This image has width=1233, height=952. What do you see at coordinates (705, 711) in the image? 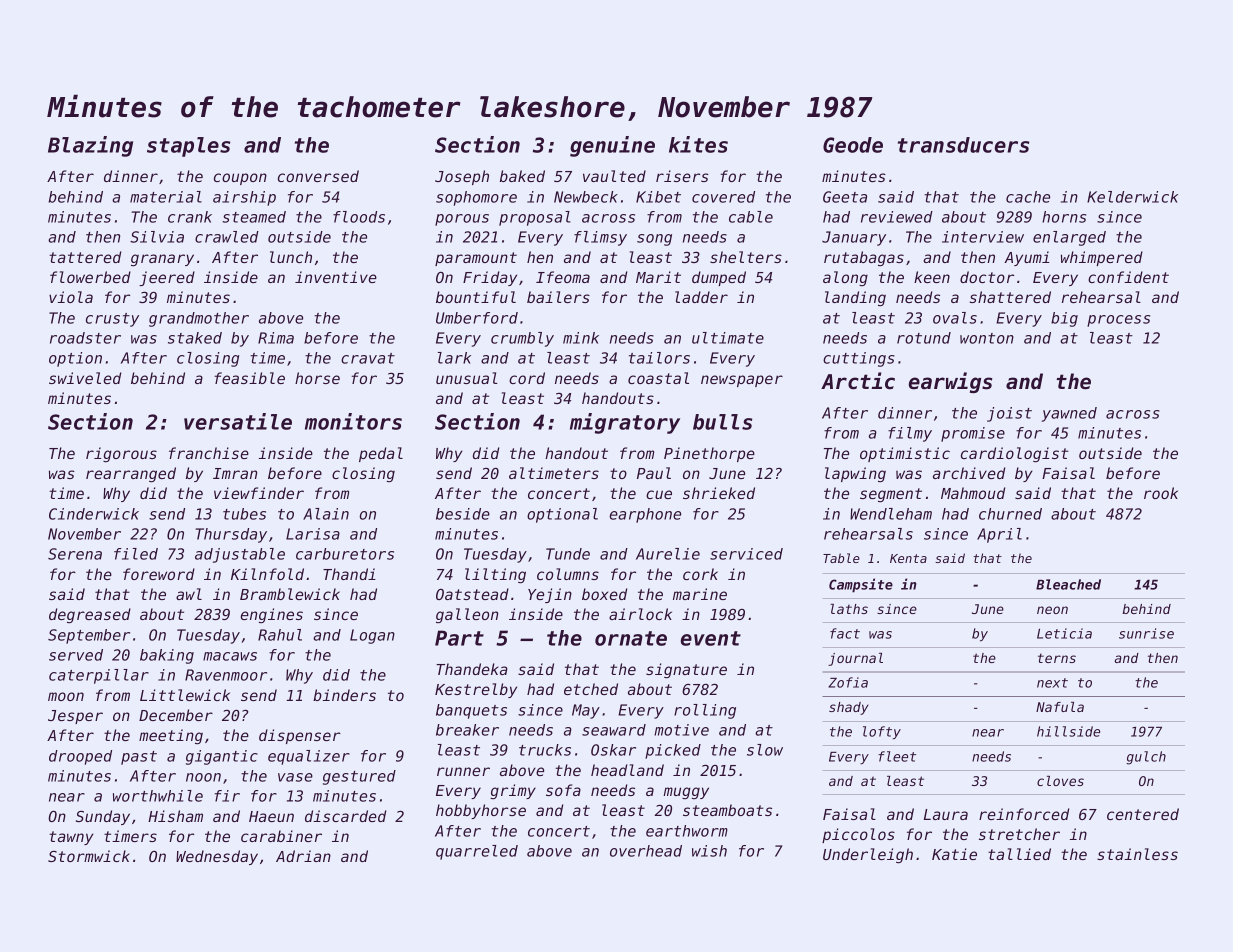
I see `rolling` at bounding box center [705, 711].
